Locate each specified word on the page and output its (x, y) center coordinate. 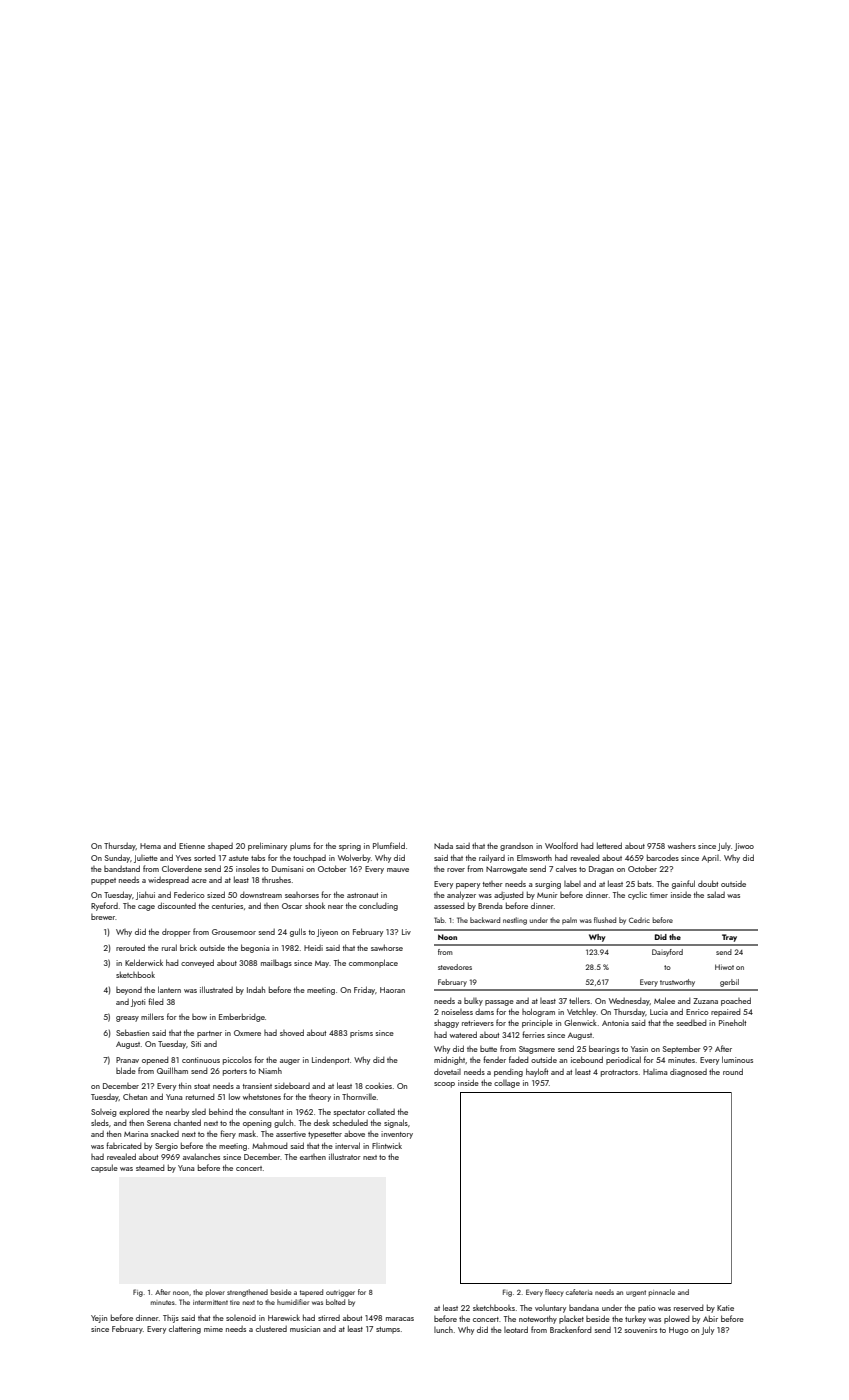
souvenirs (641, 1330)
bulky (473, 1002)
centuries (227, 906)
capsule (104, 1168)
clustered (271, 1328)
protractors (619, 1073)
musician (305, 1329)
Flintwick (387, 1145)
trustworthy (677, 983)
